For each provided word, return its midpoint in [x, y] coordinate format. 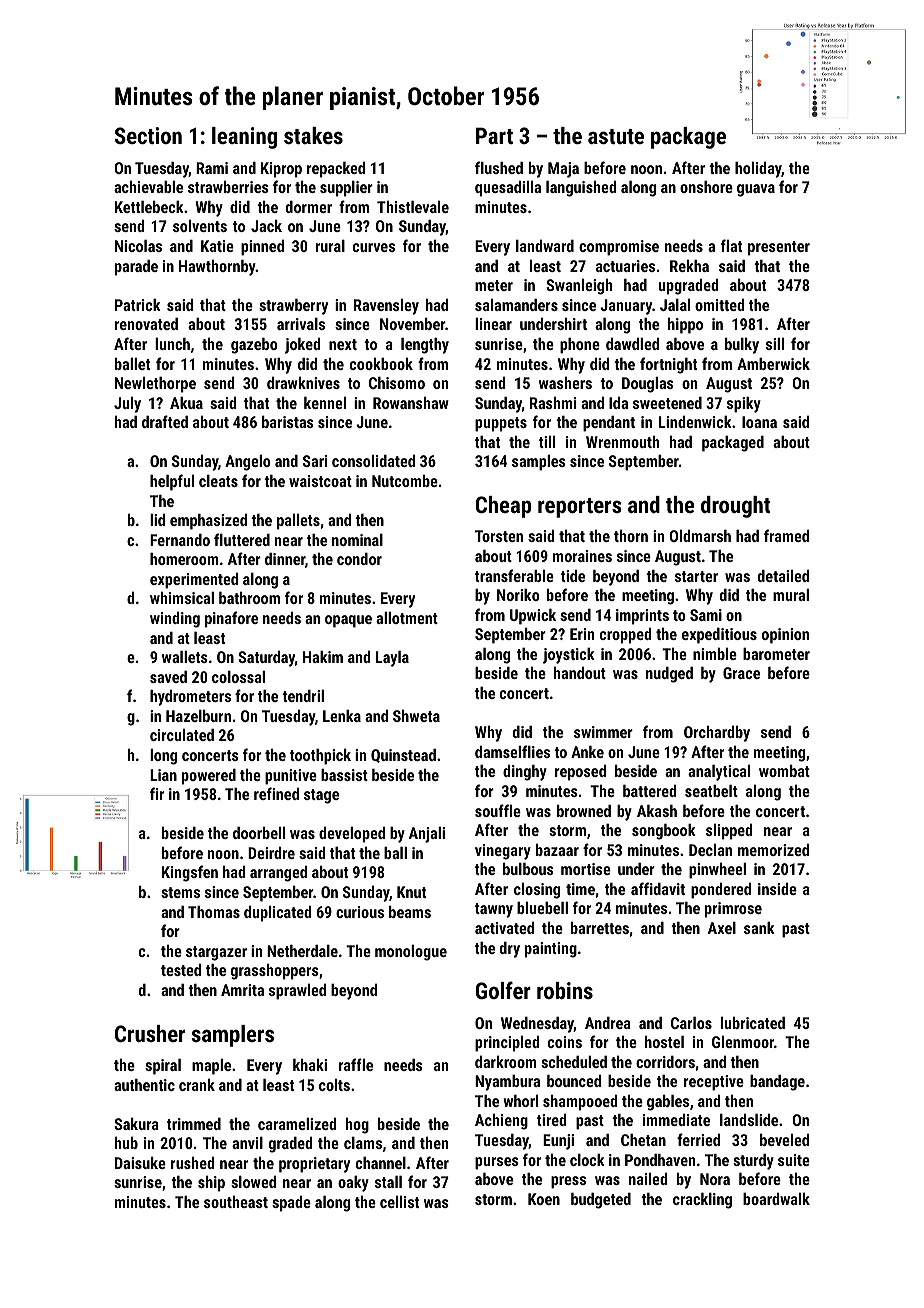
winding [175, 620]
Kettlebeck [149, 206]
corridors [665, 1062]
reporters [580, 508]
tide [573, 576]
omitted [719, 305]
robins [565, 990]
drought [735, 507]
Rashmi [553, 403]
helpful [172, 482]
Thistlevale [413, 207]
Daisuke [140, 1162]
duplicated [277, 914]
